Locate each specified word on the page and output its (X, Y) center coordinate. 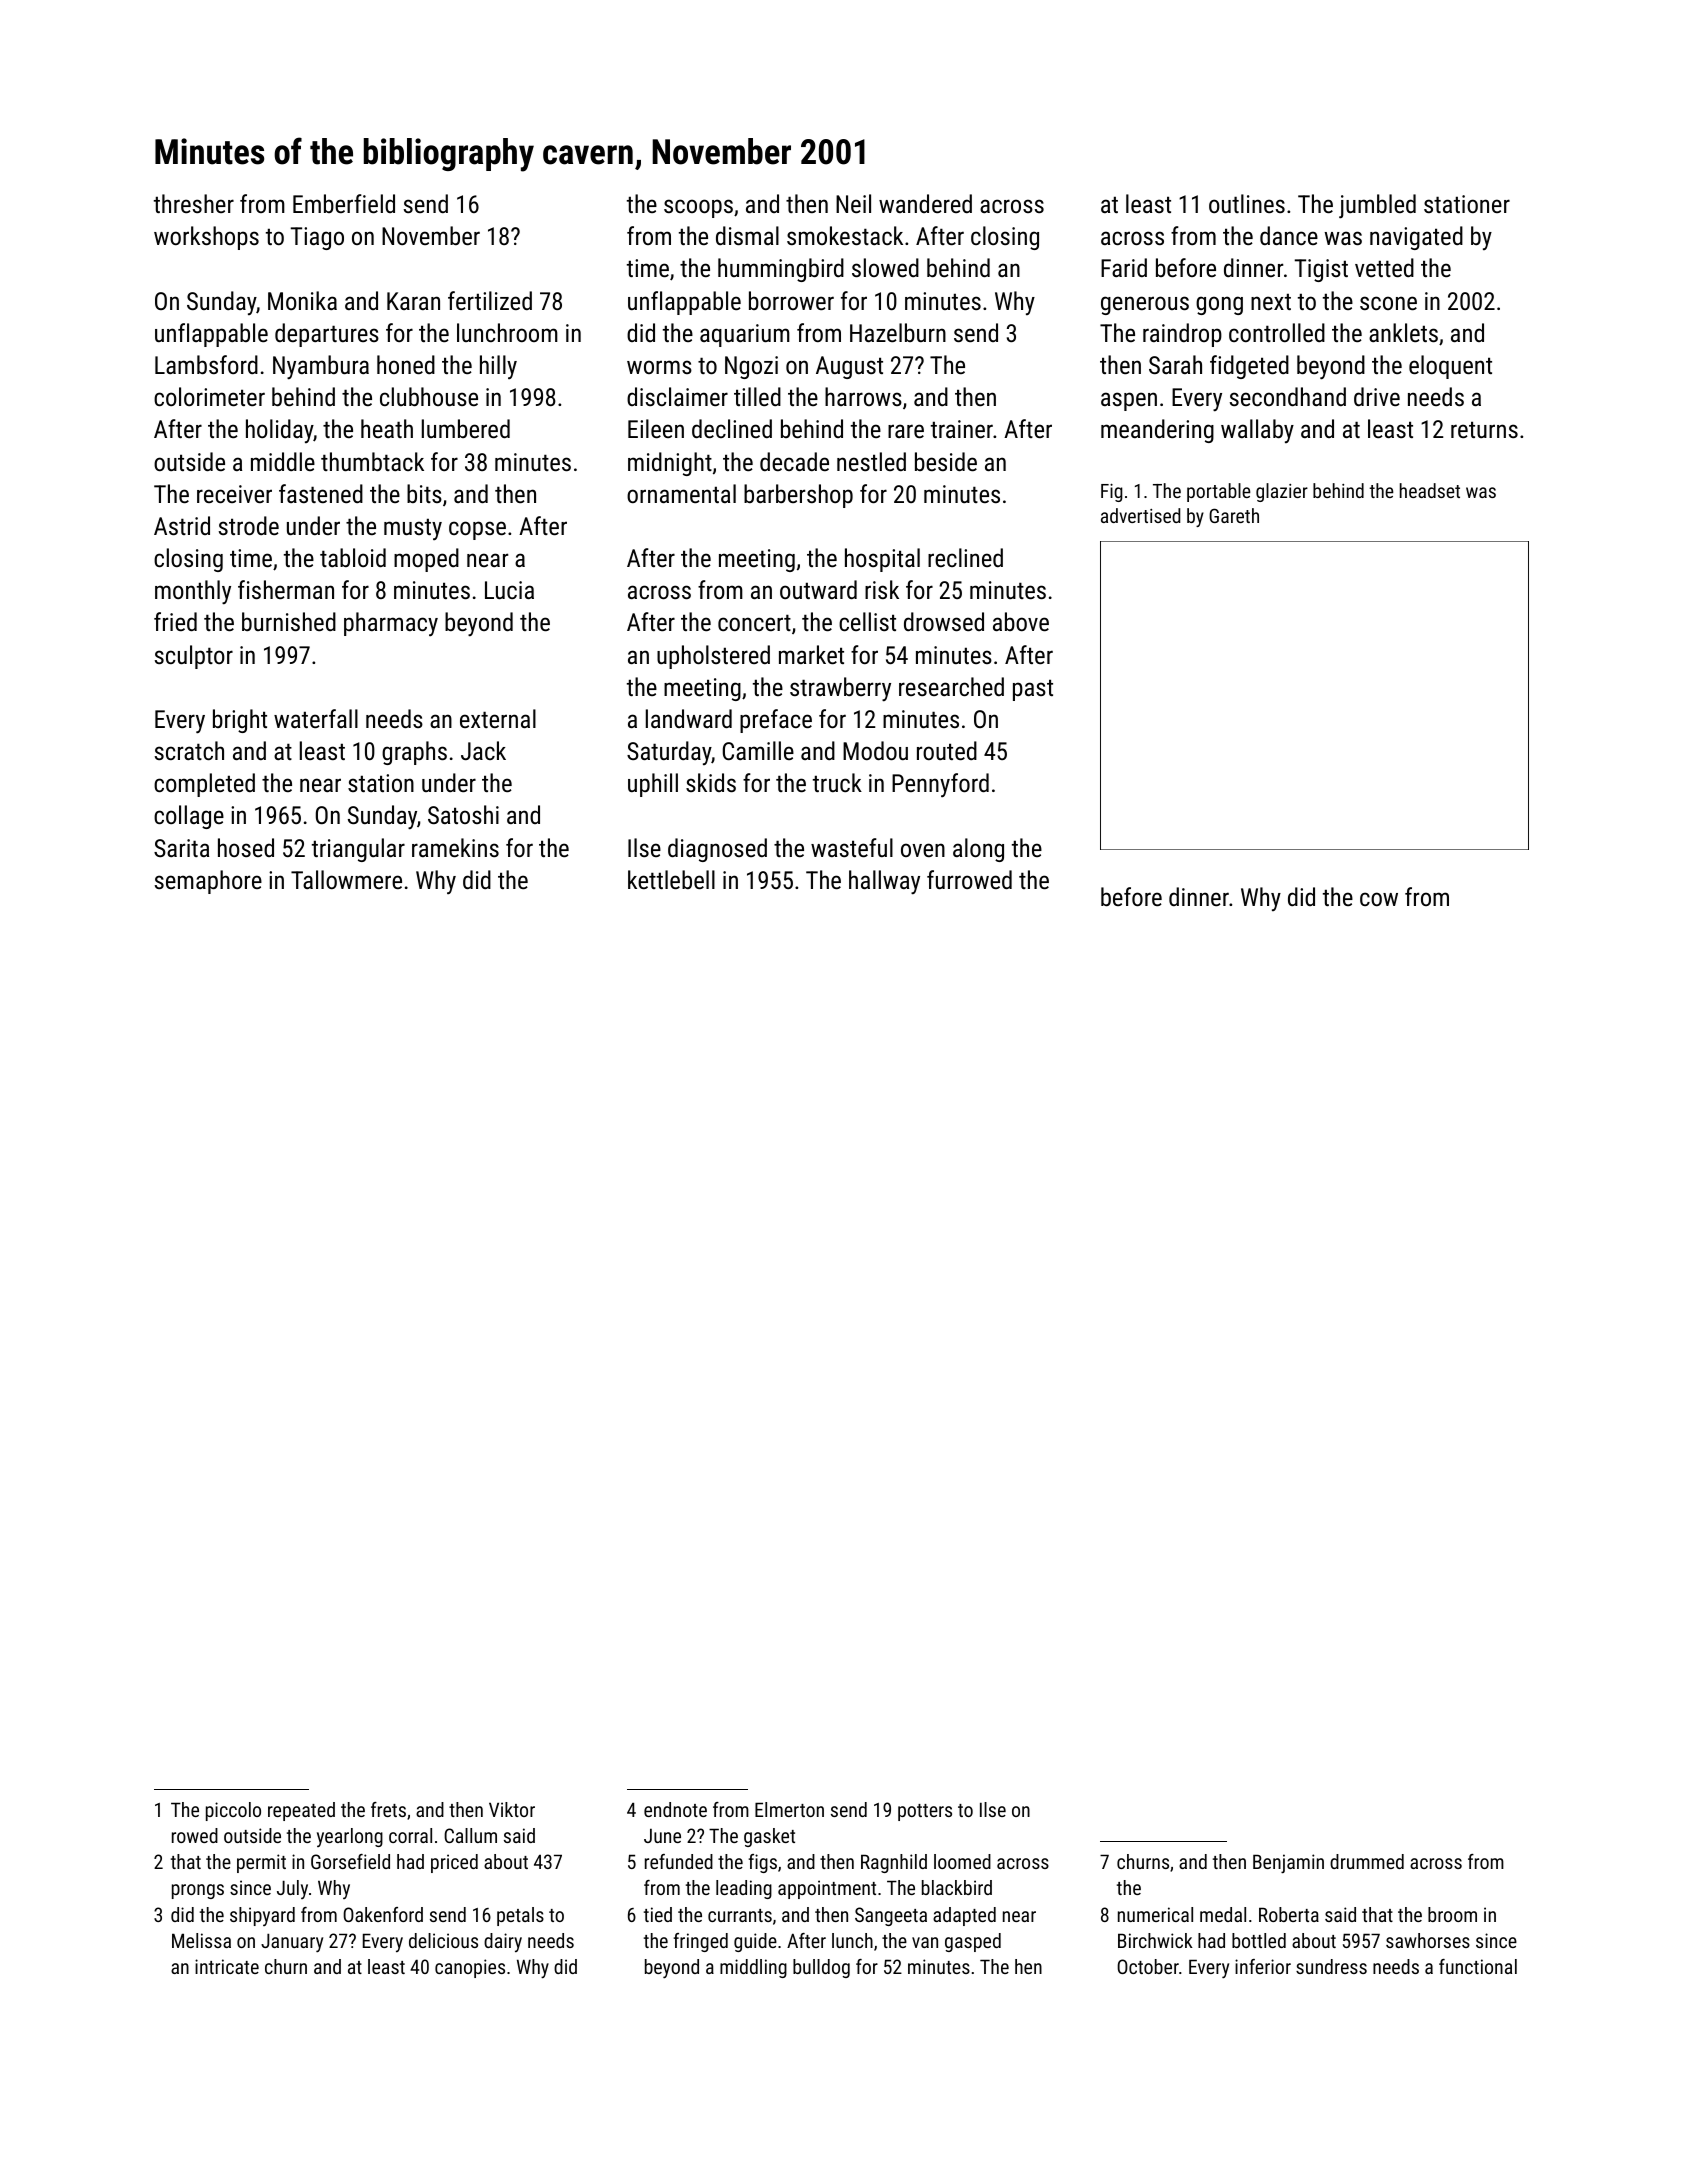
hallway (884, 882)
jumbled (1377, 206)
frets (388, 1809)
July (292, 1889)
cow (1379, 899)
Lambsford (206, 364)
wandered (925, 203)
